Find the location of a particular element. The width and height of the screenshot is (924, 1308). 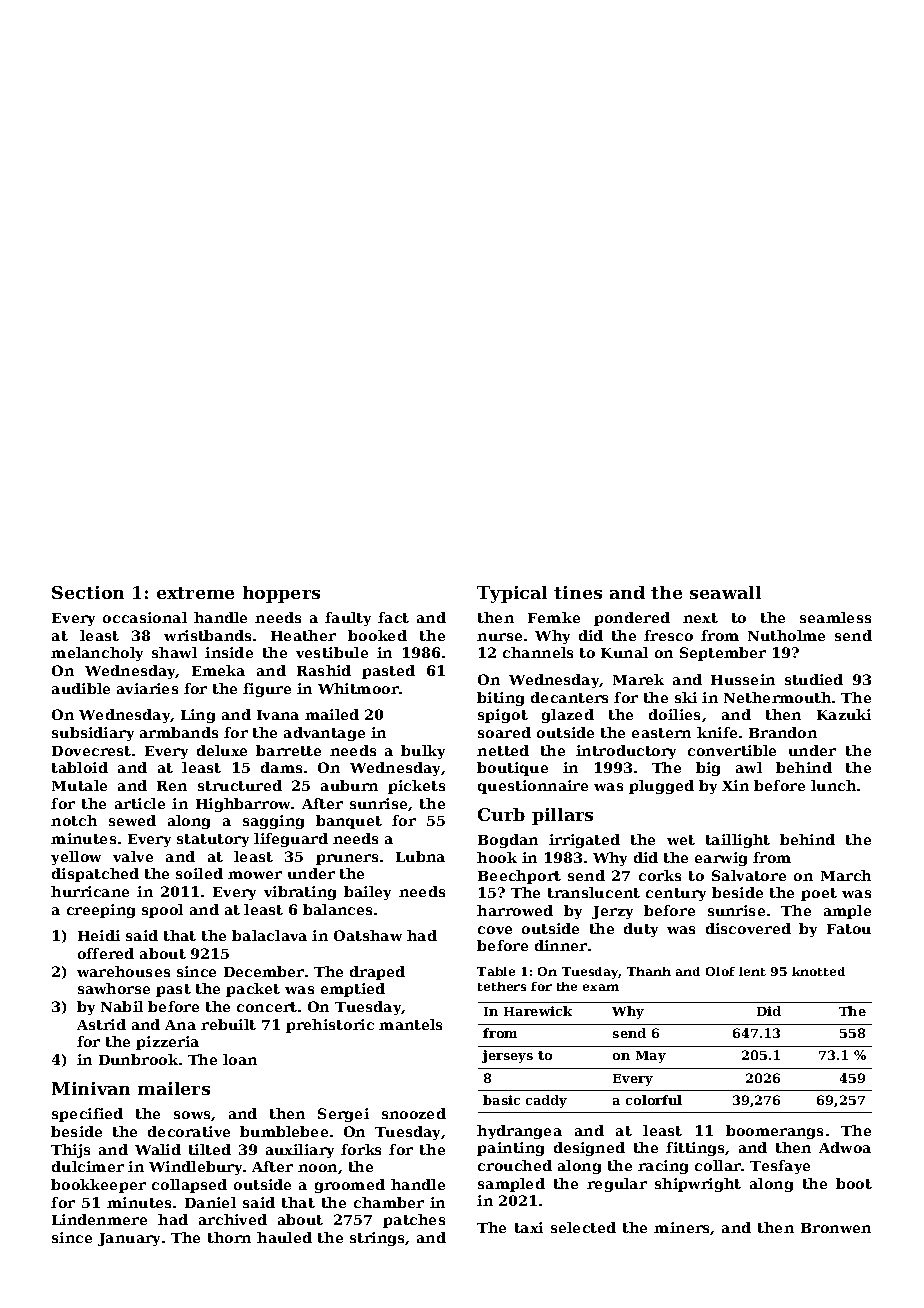

tines is located at coordinates (578, 592).
